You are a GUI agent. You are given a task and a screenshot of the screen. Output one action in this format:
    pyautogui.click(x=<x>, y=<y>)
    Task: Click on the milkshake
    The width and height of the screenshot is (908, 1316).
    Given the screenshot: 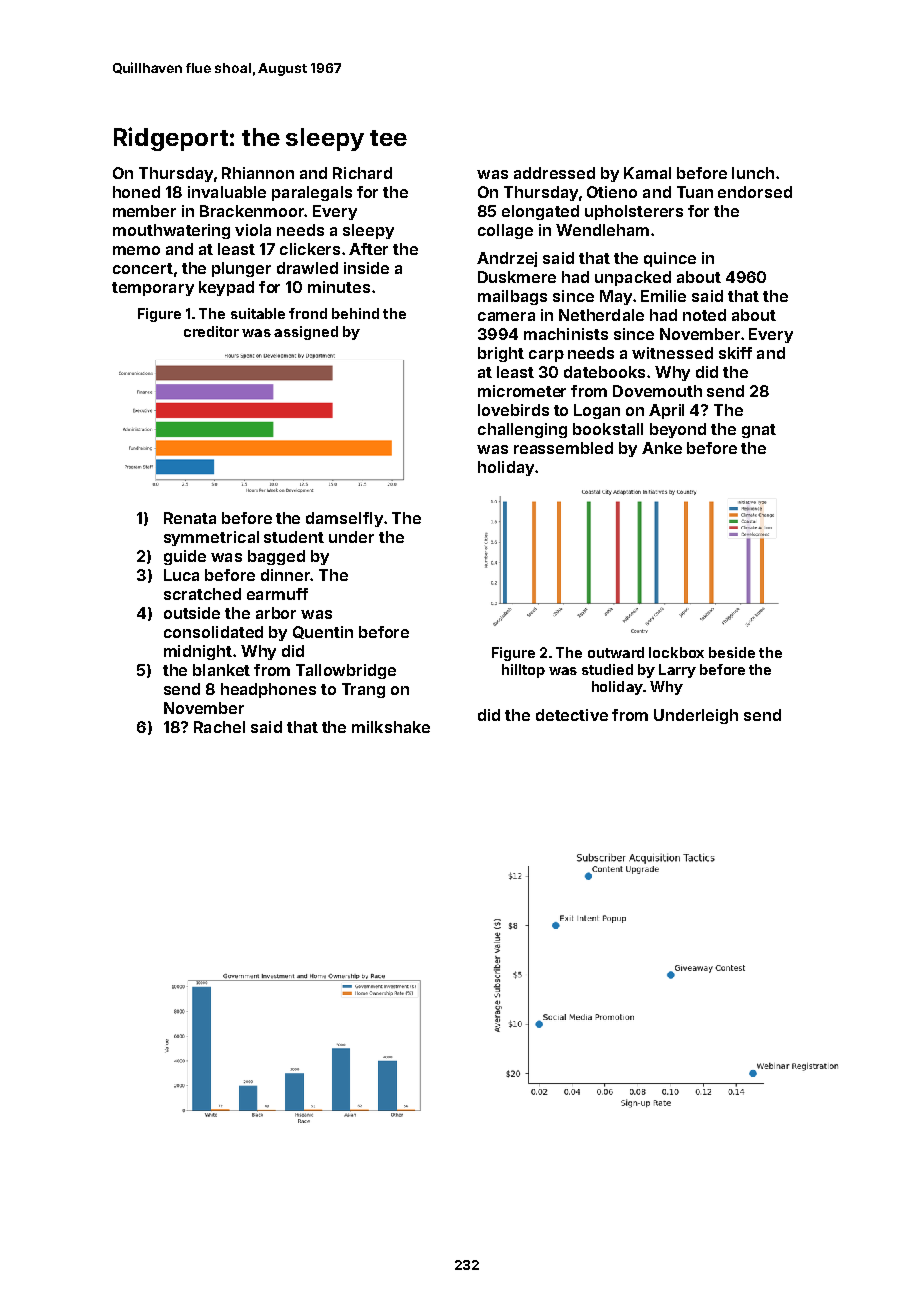 What is the action you would take?
    pyautogui.click(x=391, y=727)
